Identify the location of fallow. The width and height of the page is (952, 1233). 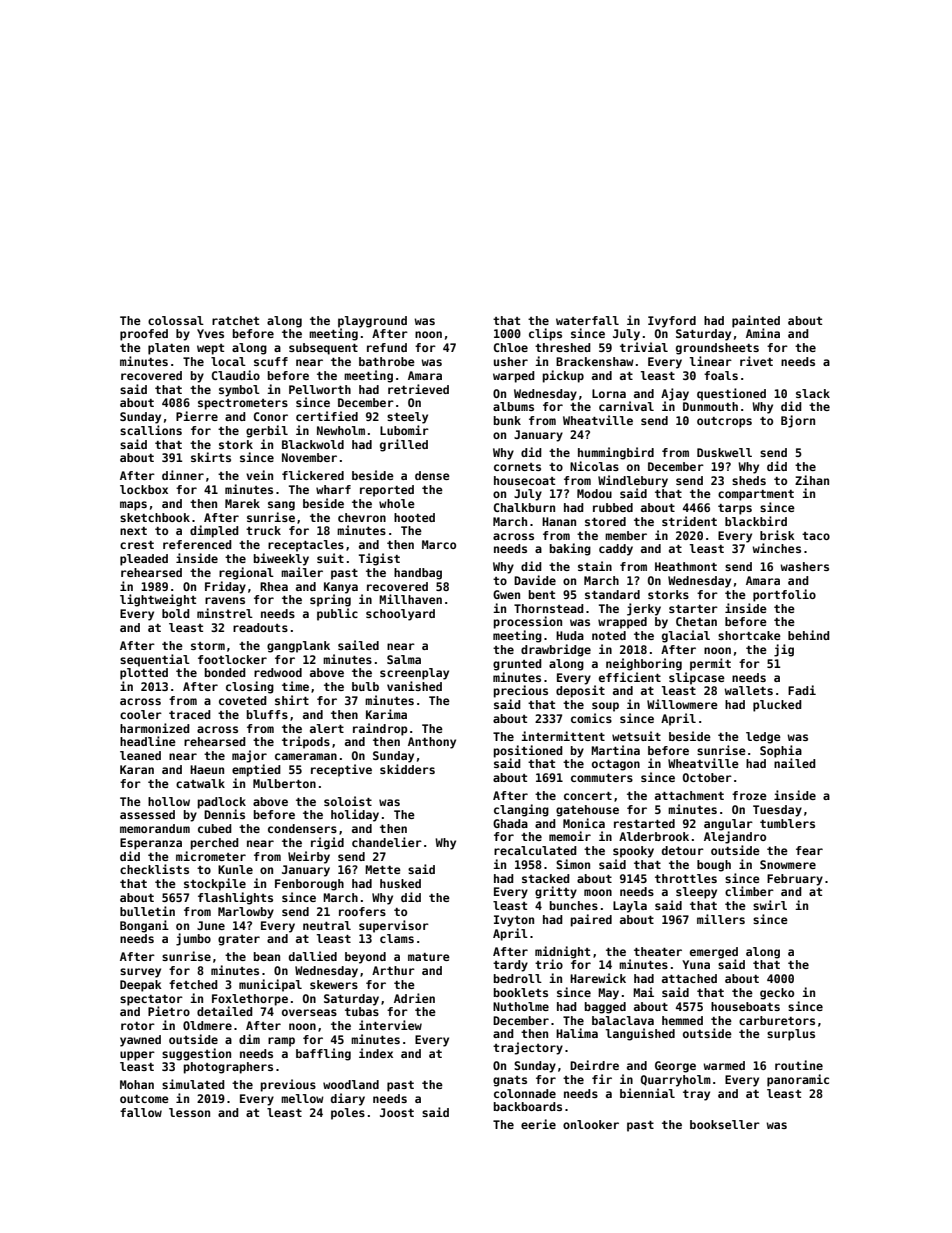
(141, 1112).
